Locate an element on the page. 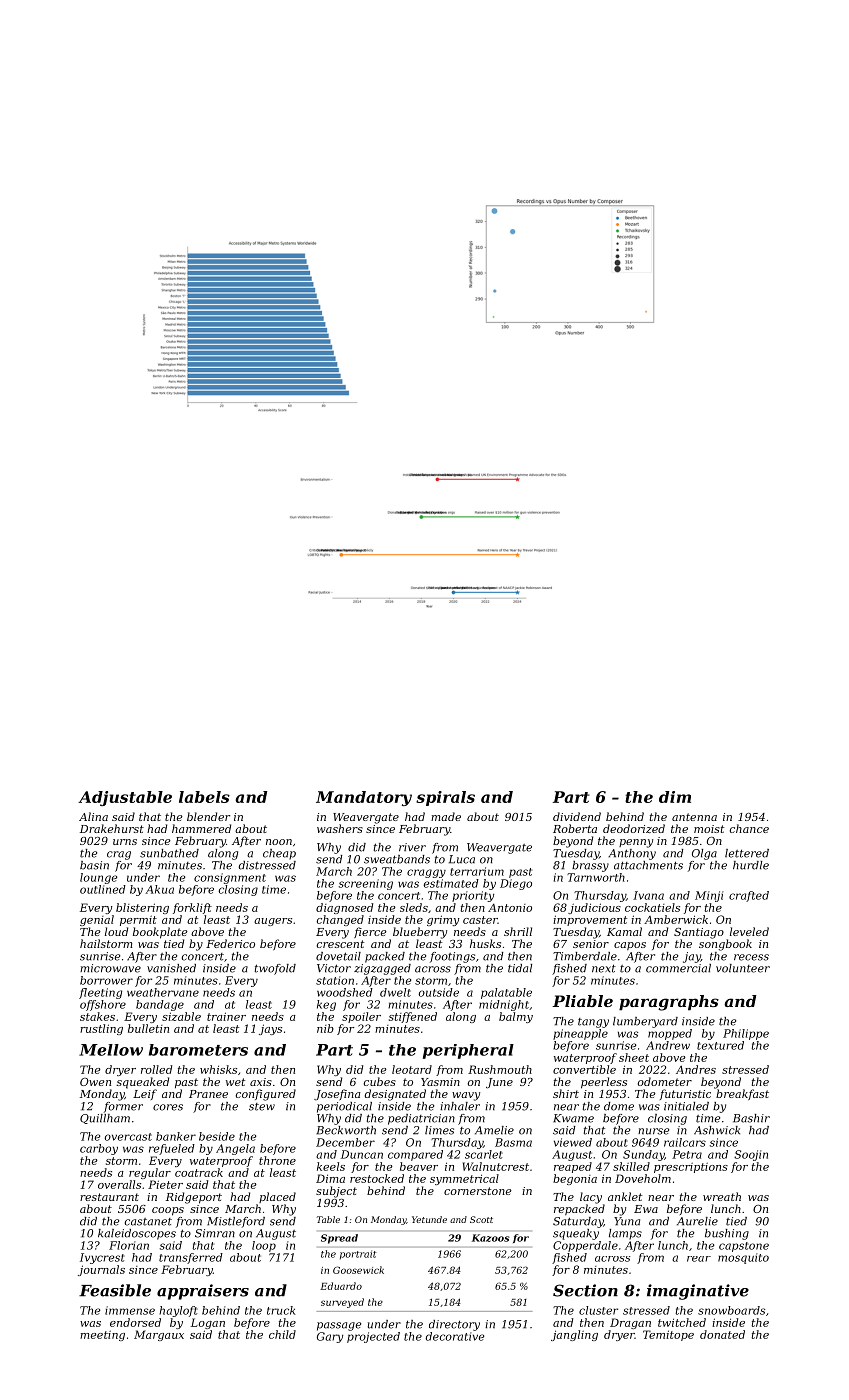 This image has width=849, height=1400. lumberyard is located at coordinates (645, 1022).
